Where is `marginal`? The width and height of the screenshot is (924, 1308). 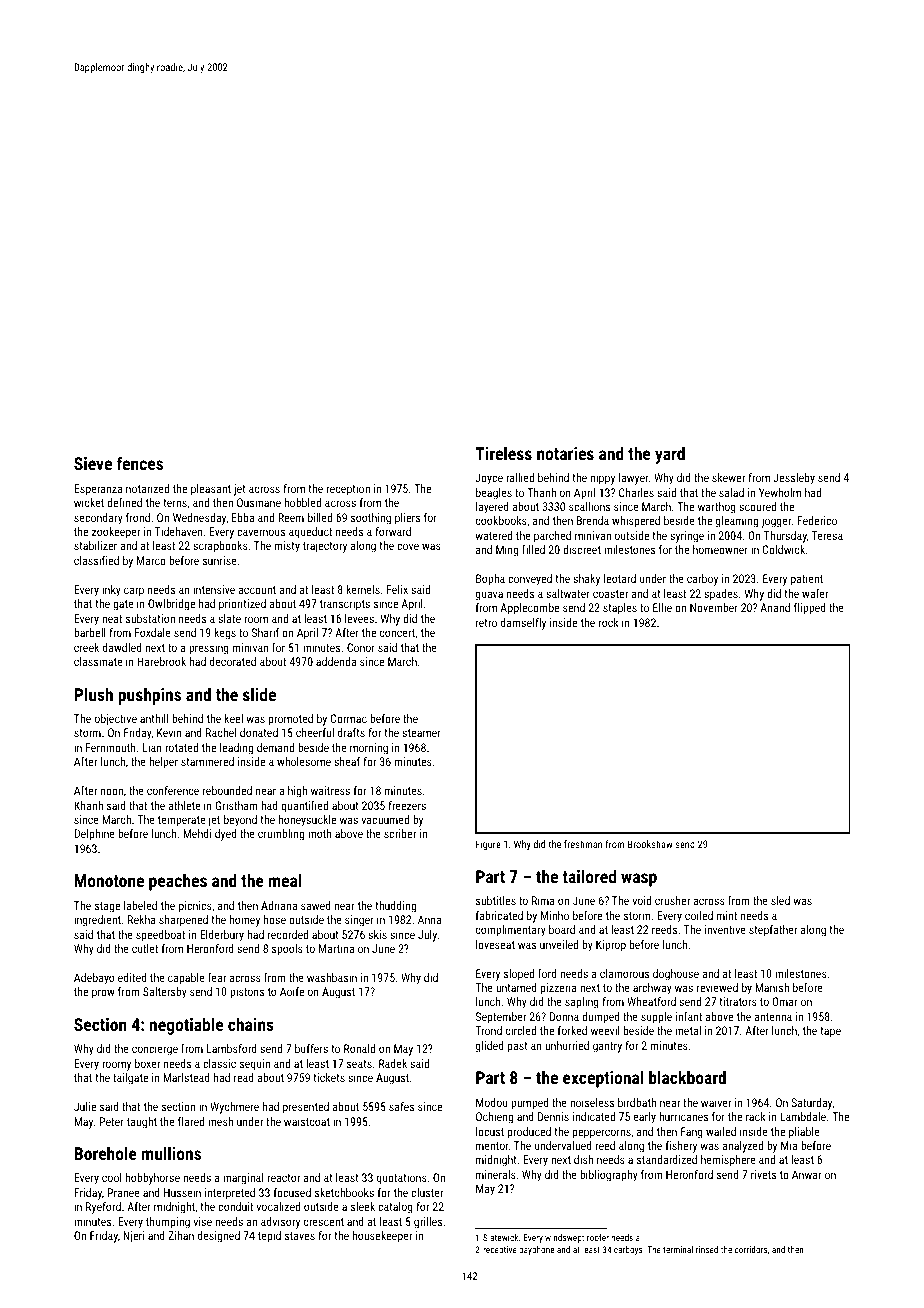 marginal is located at coordinates (243, 1179).
